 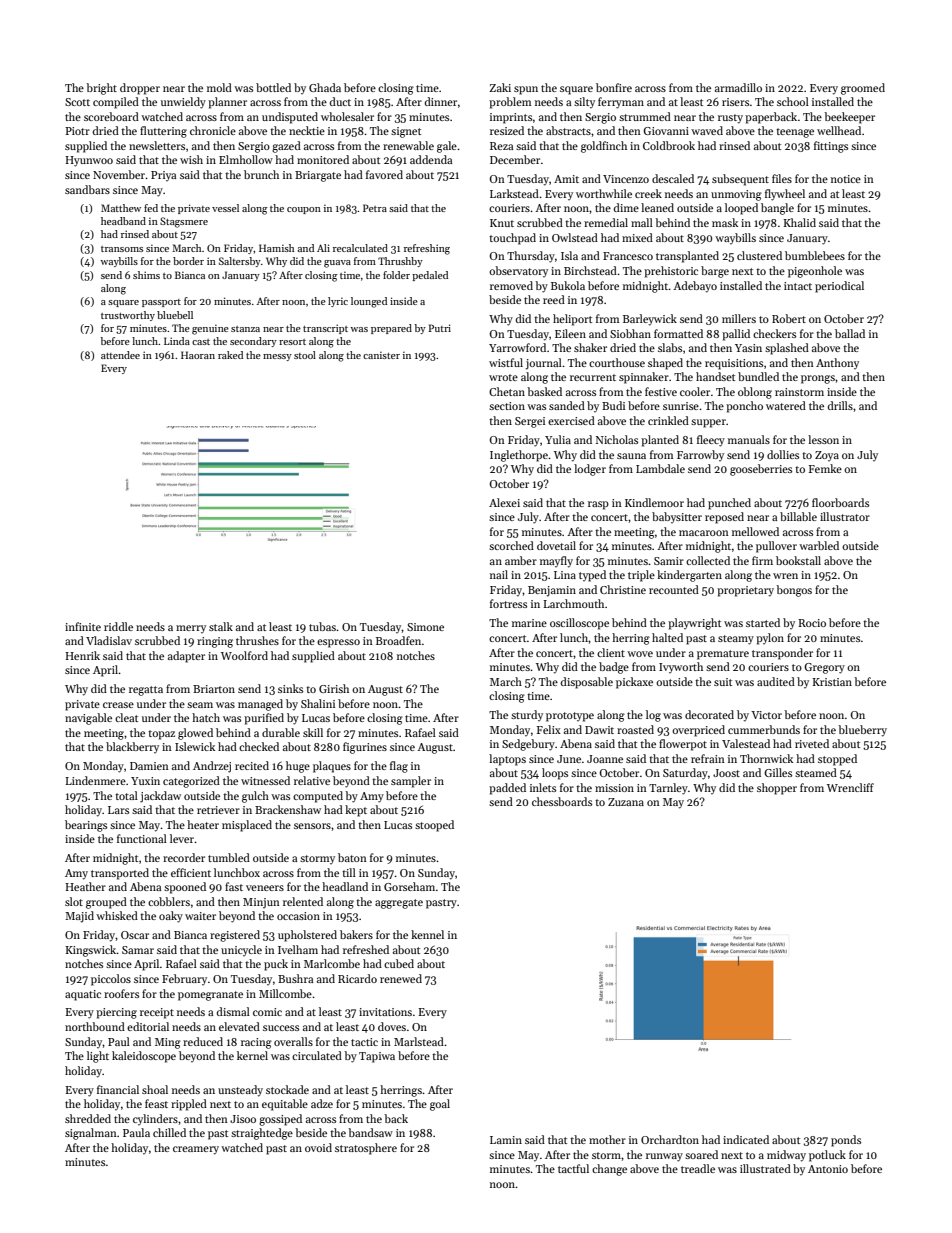 I want to click on Zaki, so click(x=500, y=87).
